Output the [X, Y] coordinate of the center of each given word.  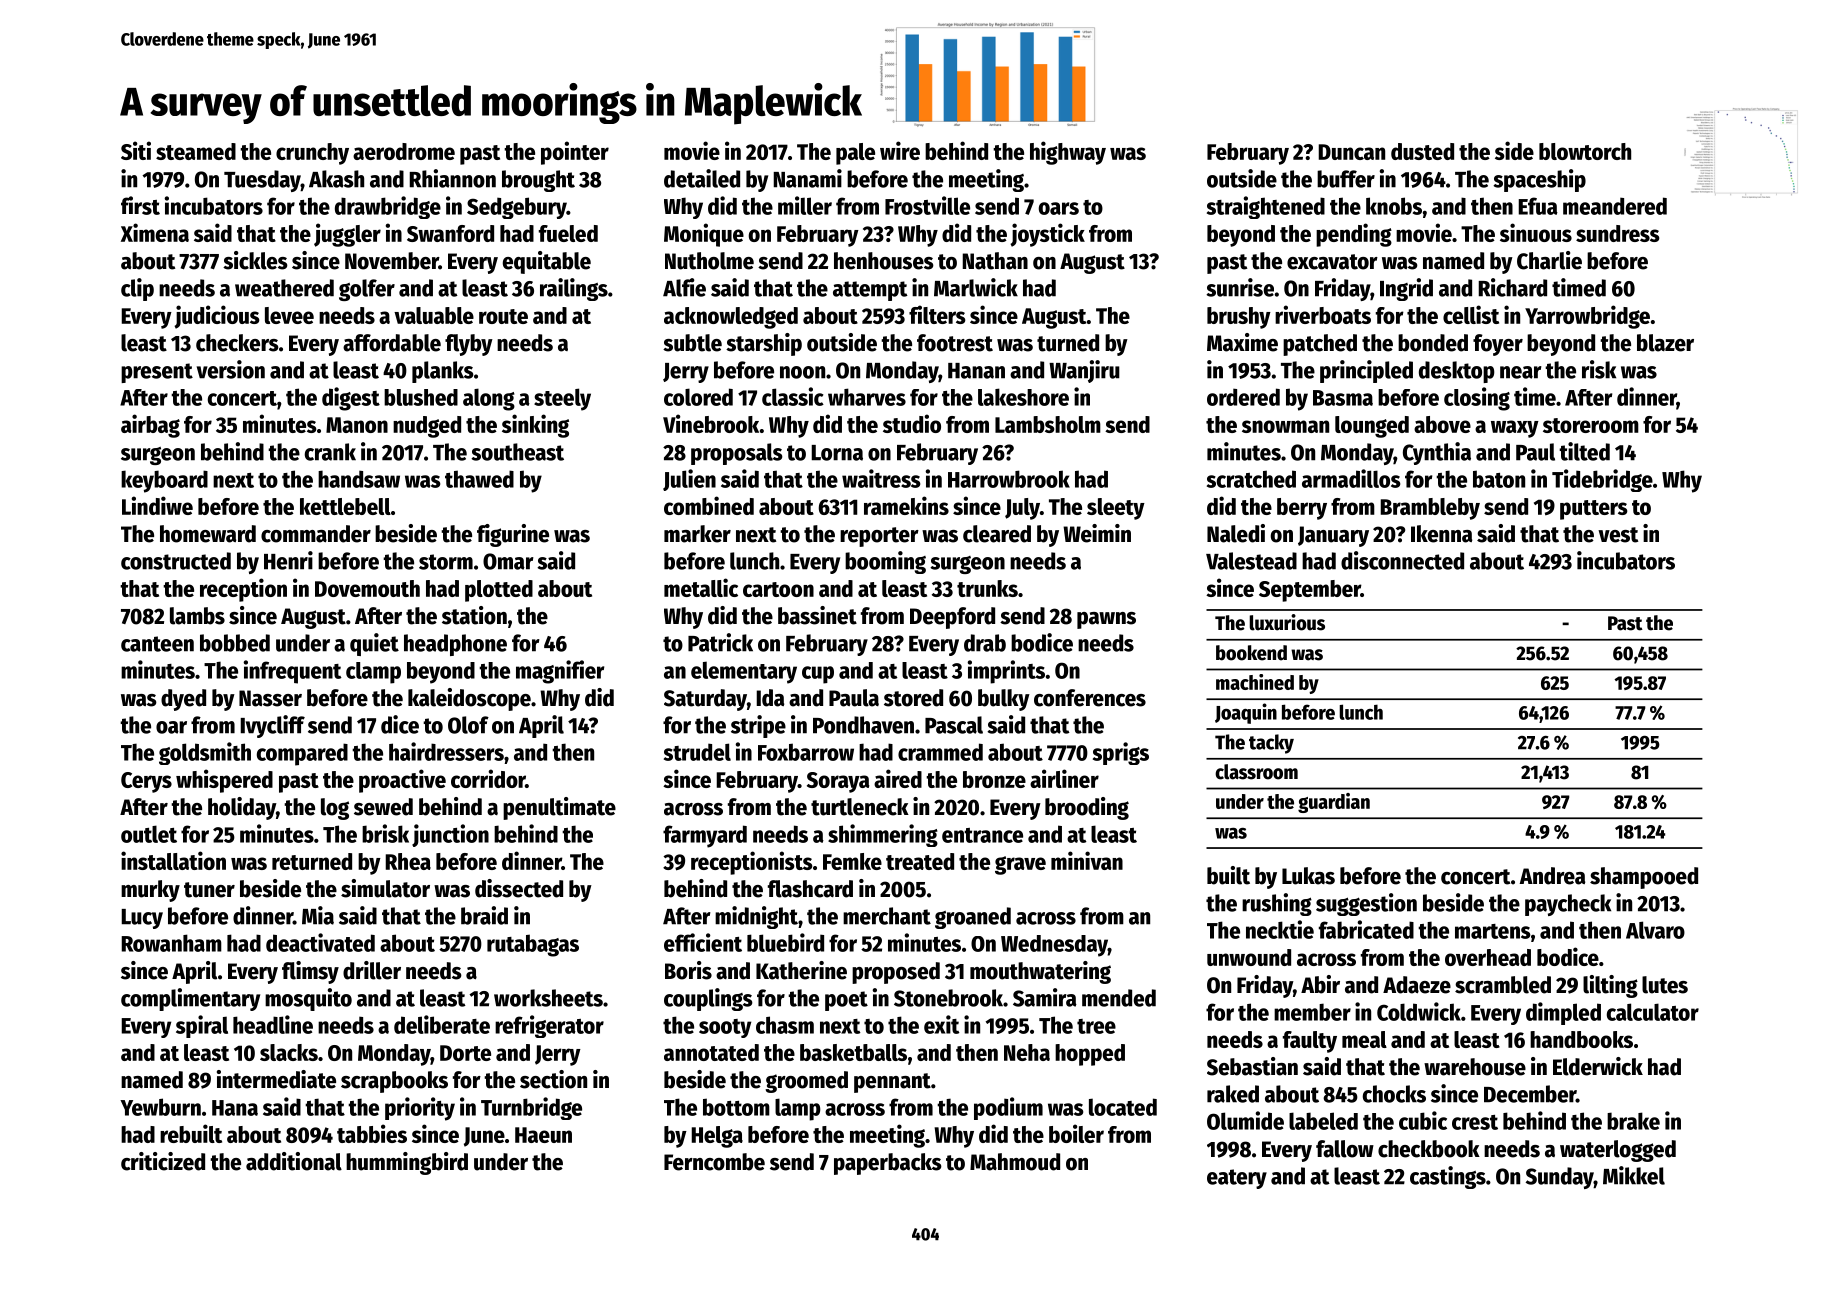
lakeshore [1023, 397]
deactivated [320, 942]
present [157, 373]
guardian [1334, 803]
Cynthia [1437, 453]
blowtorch [1585, 151]
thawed [479, 479]
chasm [785, 1025]
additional [294, 1161]
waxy [1515, 429]
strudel [697, 752]
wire [900, 150]
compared [302, 754]
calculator [1653, 1012]
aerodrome [404, 151]
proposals [737, 454]
